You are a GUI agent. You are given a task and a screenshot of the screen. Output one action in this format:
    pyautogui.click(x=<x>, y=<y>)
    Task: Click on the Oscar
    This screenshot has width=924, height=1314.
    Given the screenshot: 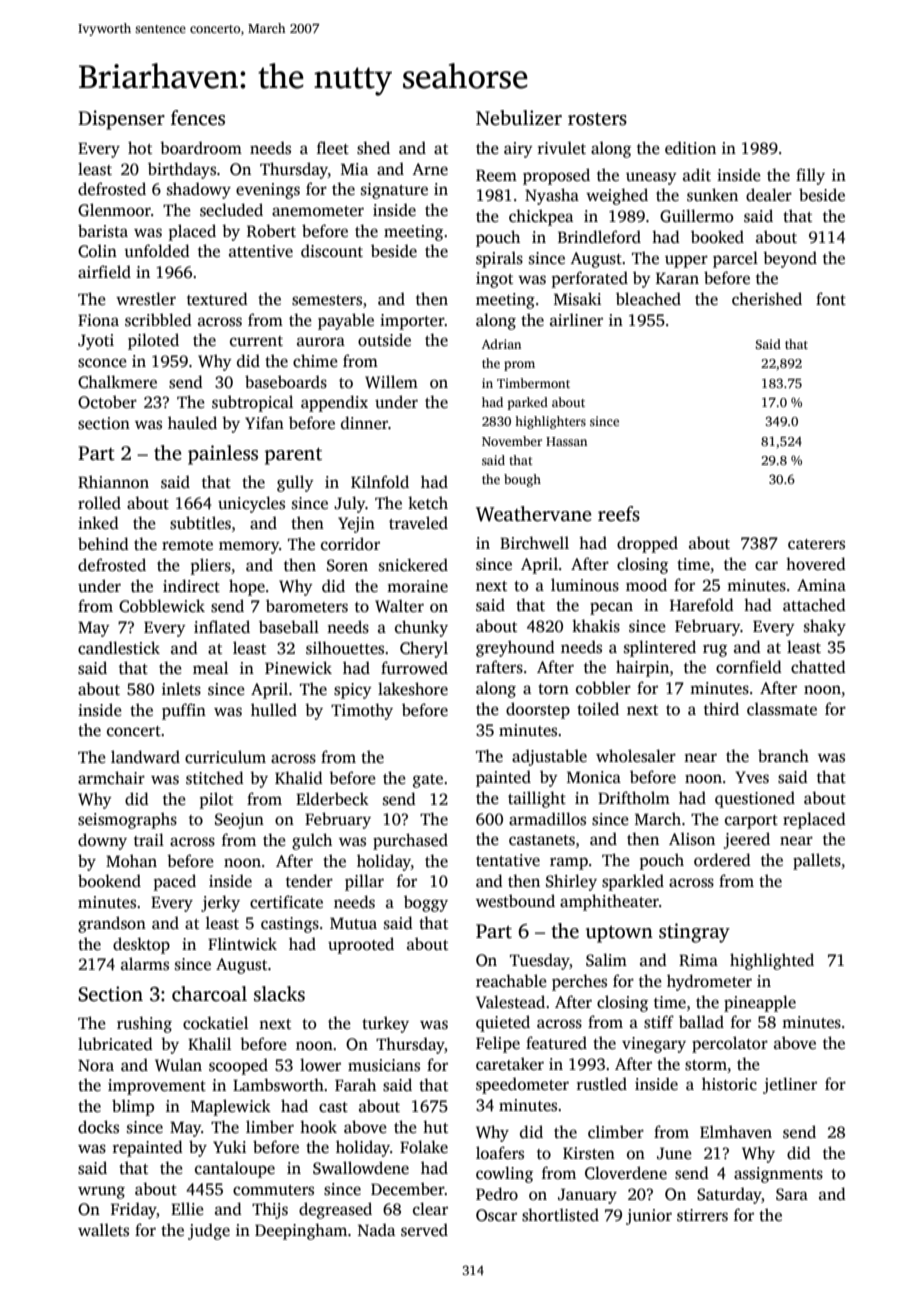 What is the action you would take?
    pyautogui.click(x=496, y=1215)
